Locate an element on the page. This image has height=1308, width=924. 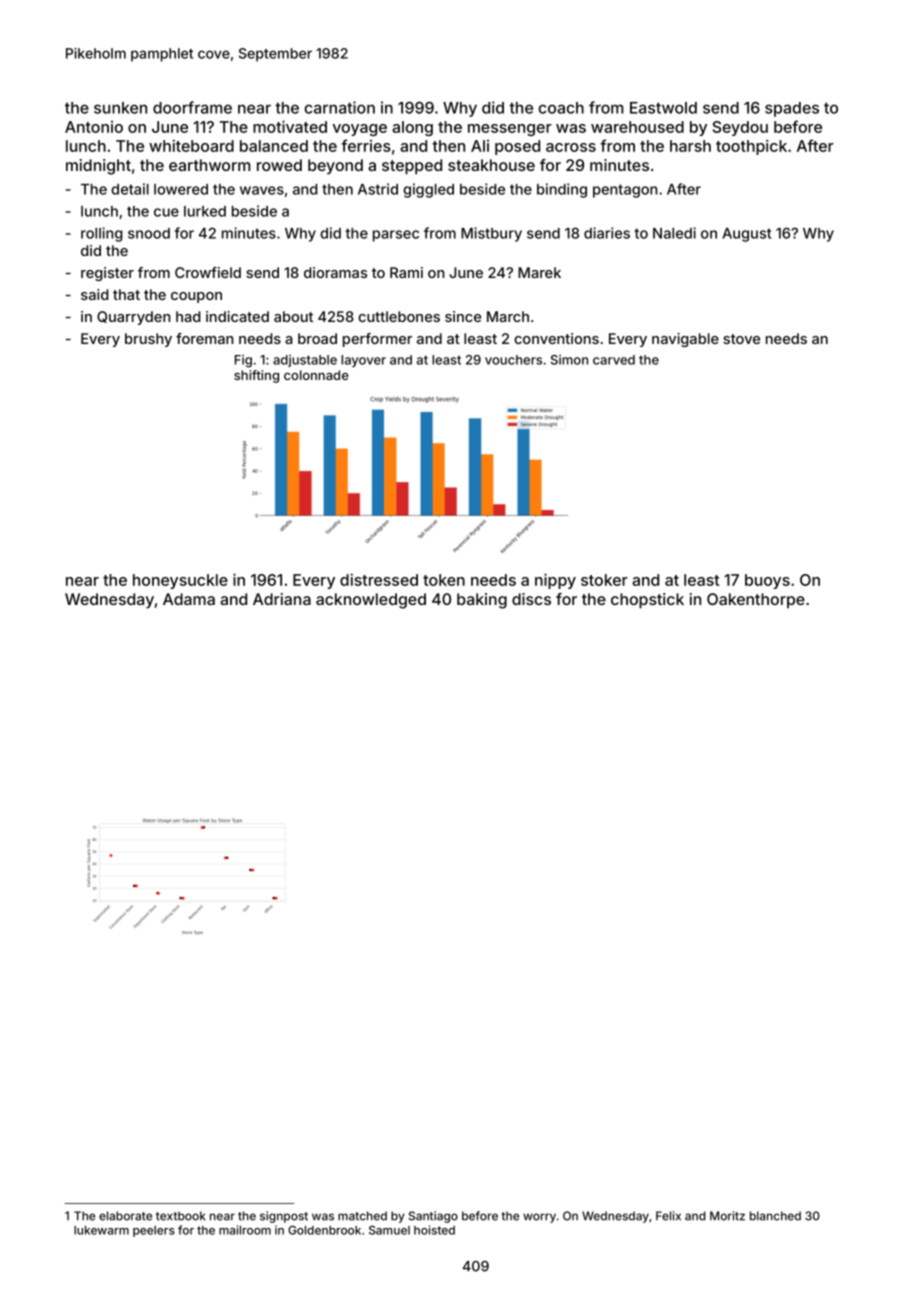
blanched is located at coordinates (775, 1216).
